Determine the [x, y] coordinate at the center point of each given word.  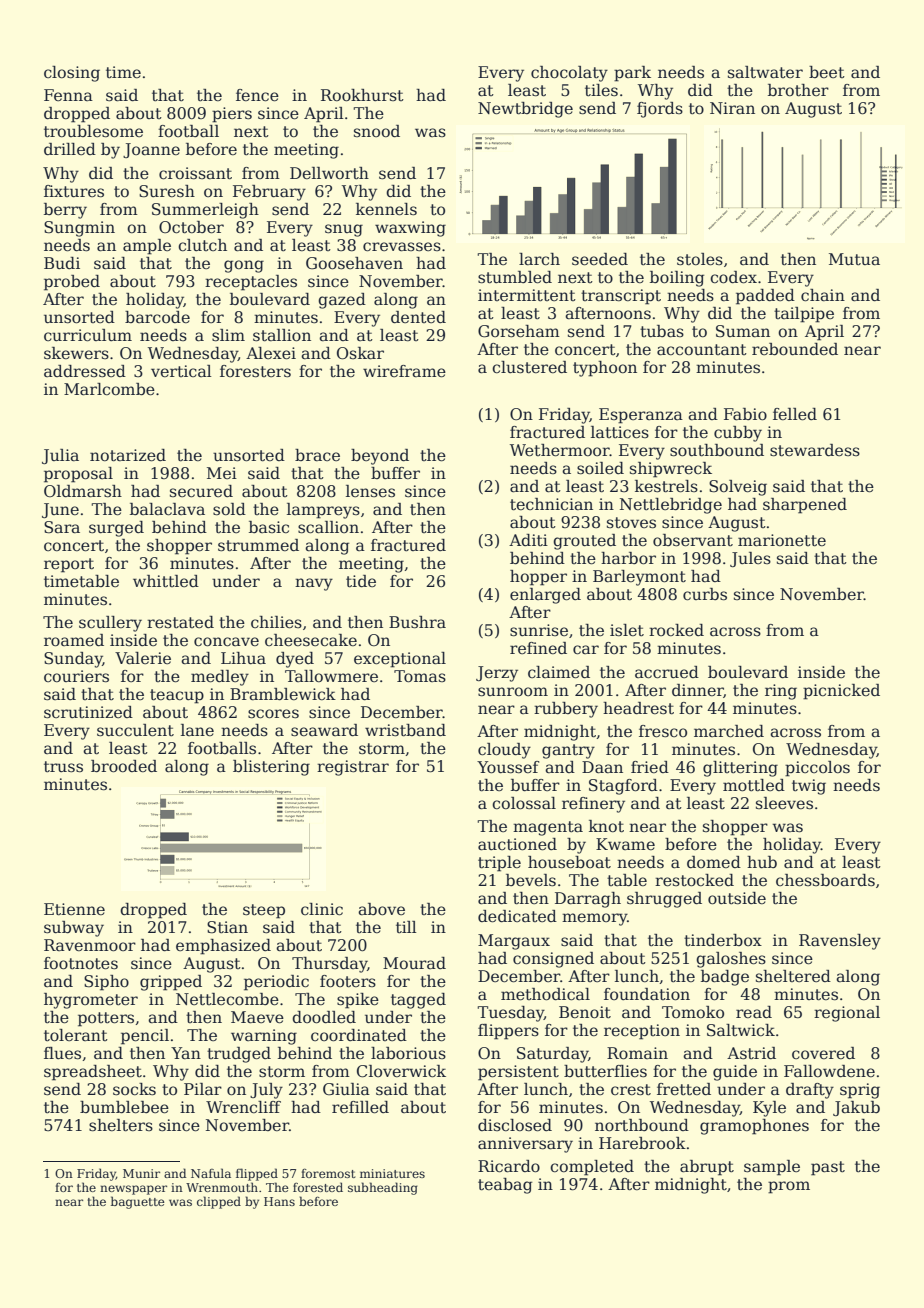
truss [63, 767]
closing [72, 74]
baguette [138, 1202]
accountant [702, 350]
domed [714, 862]
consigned [553, 960]
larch [539, 259]
